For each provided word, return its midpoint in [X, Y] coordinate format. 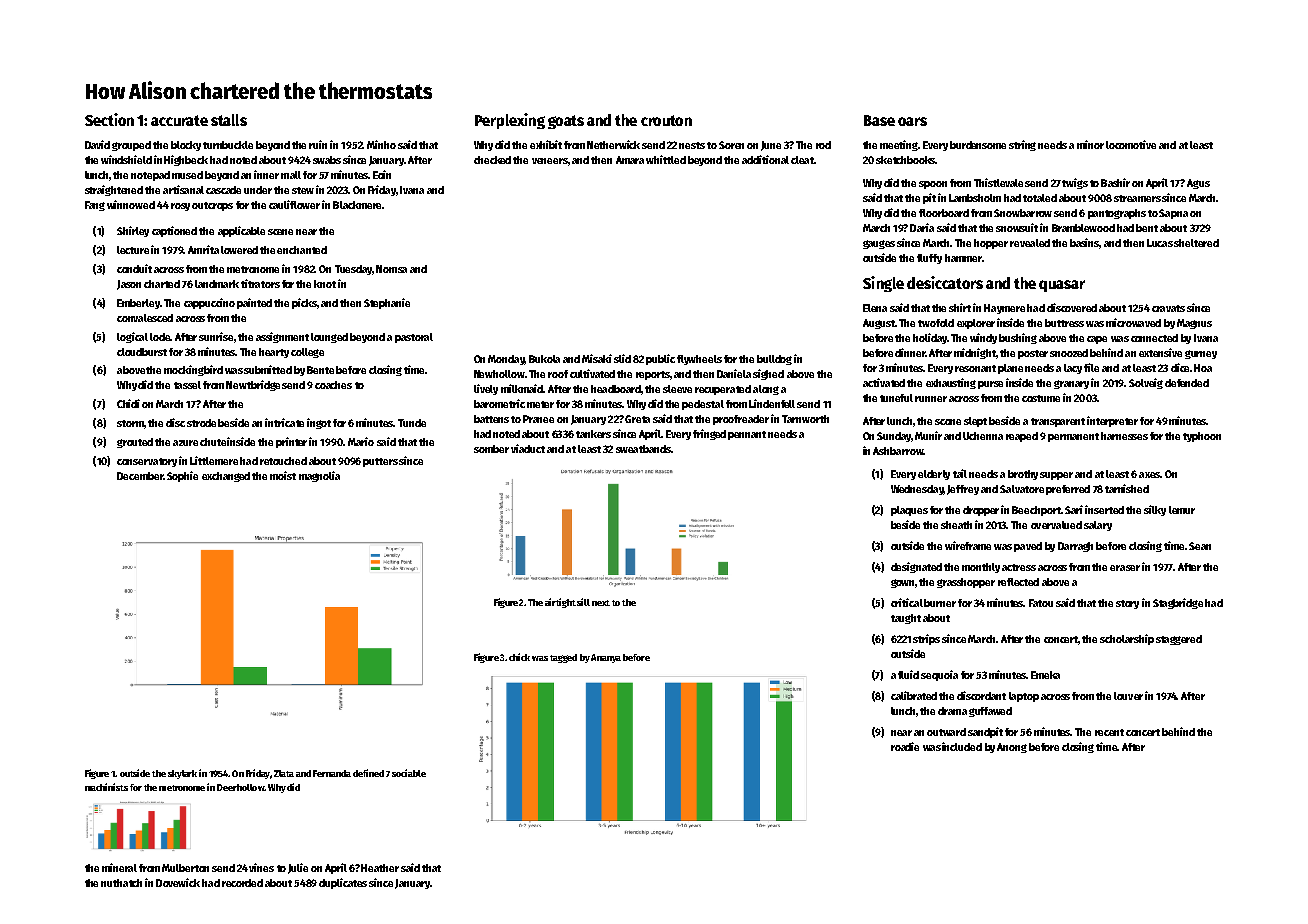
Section [109, 119]
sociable [409, 773]
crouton [666, 120]
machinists [106, 787]
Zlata [284, 773]
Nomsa [391, 269]
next [601, 603]
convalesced [145, 318]
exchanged [226, 477]
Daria [922, 227]
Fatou [1041, 603]
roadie [905, 746]
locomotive [1131, 144]
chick [519, 657]
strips [926, 639]
